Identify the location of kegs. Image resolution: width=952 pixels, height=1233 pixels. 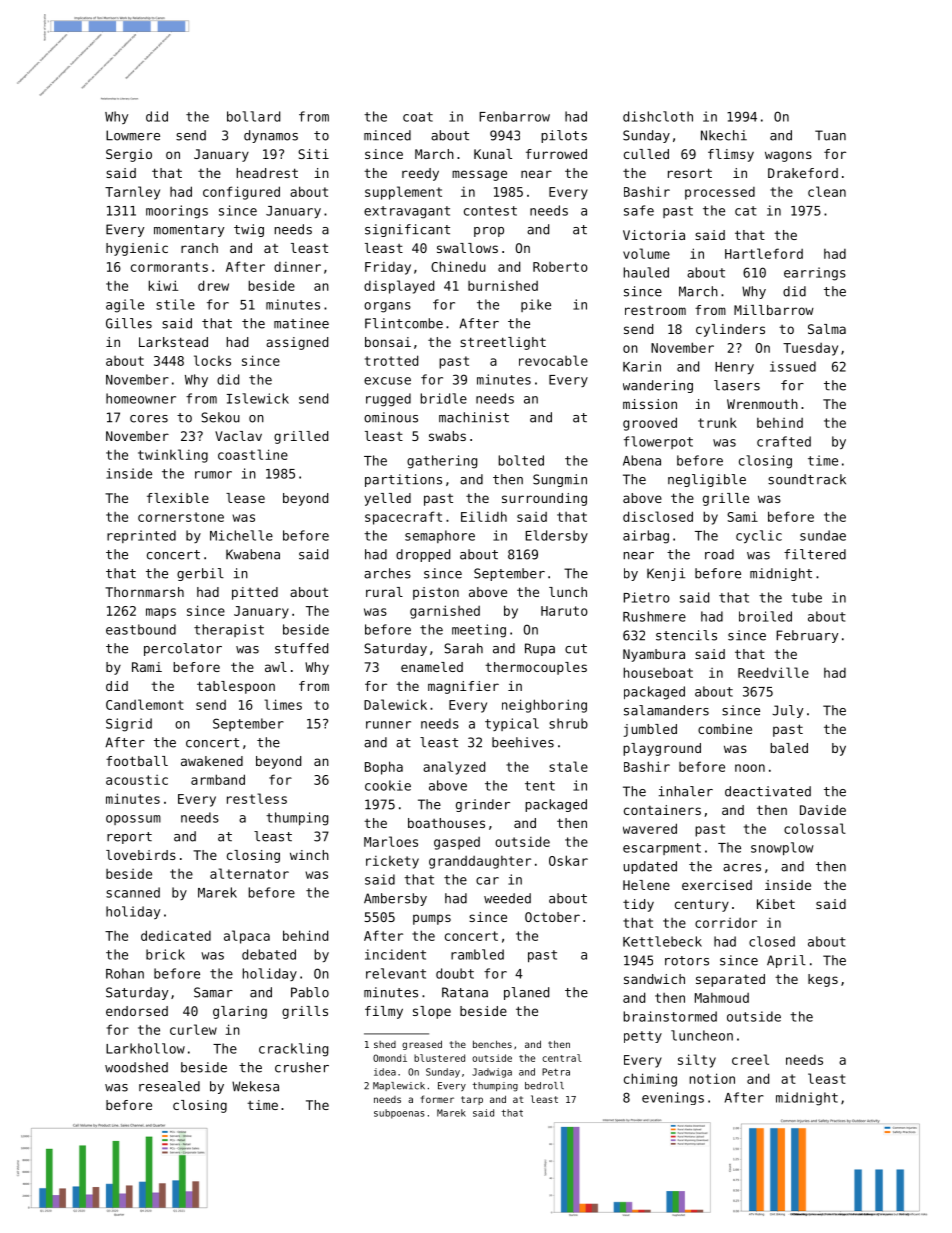
(823, 980).
